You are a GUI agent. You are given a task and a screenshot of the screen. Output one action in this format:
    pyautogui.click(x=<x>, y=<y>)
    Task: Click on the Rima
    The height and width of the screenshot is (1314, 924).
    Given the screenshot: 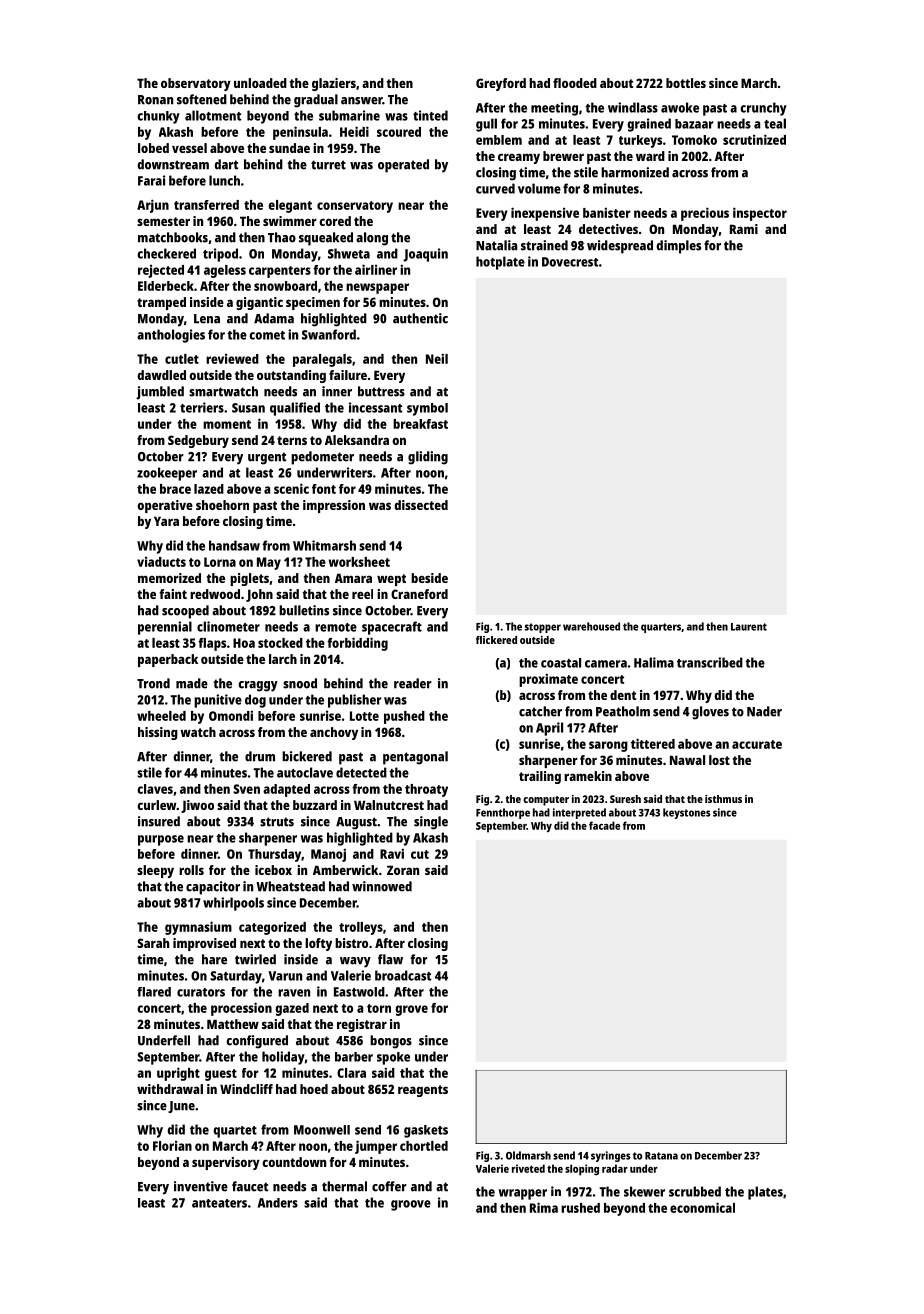 What is the action you would take?
    pyautogui.click(x=544, y=1207)
